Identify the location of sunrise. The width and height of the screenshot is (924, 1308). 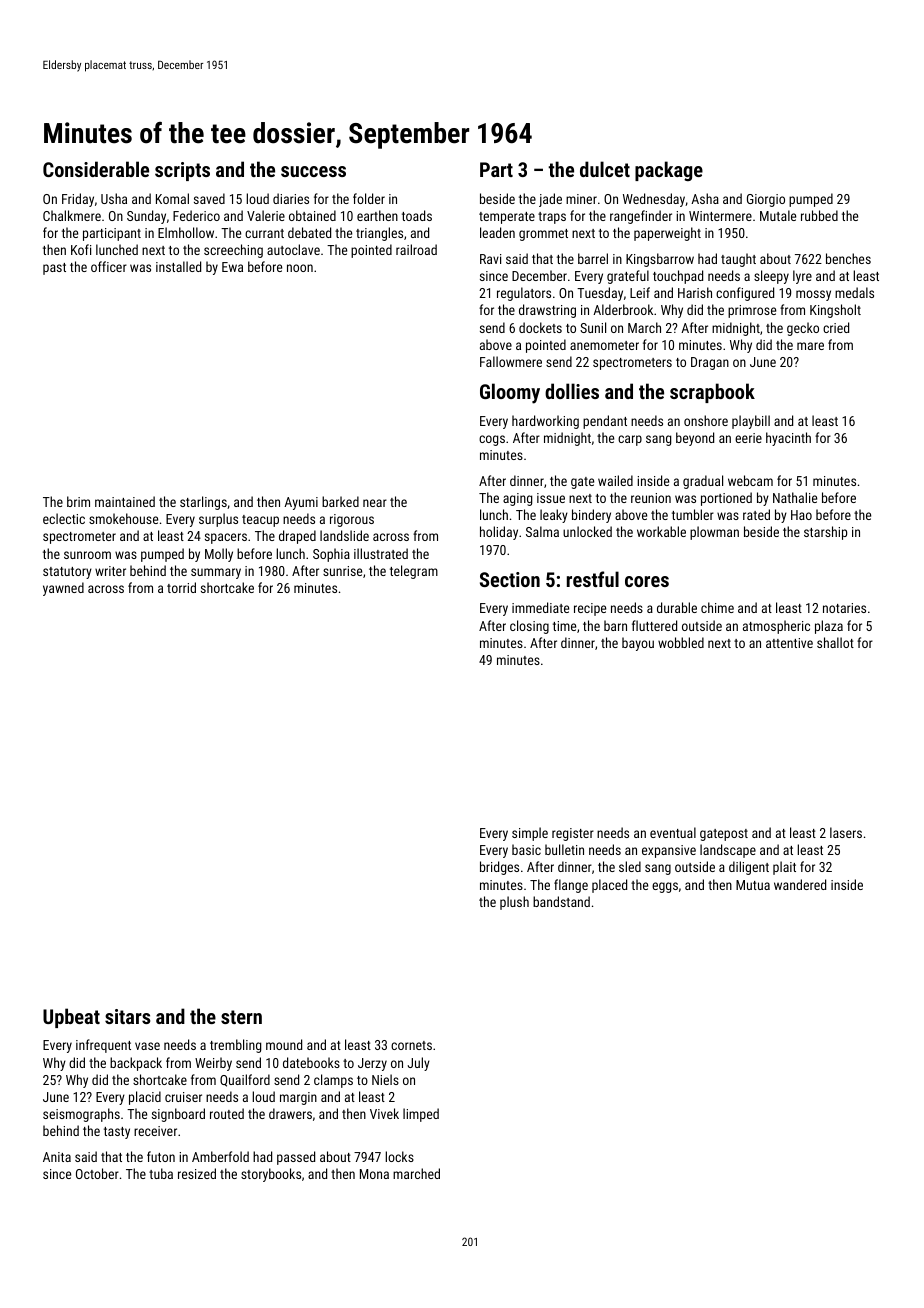
(342, 571).
